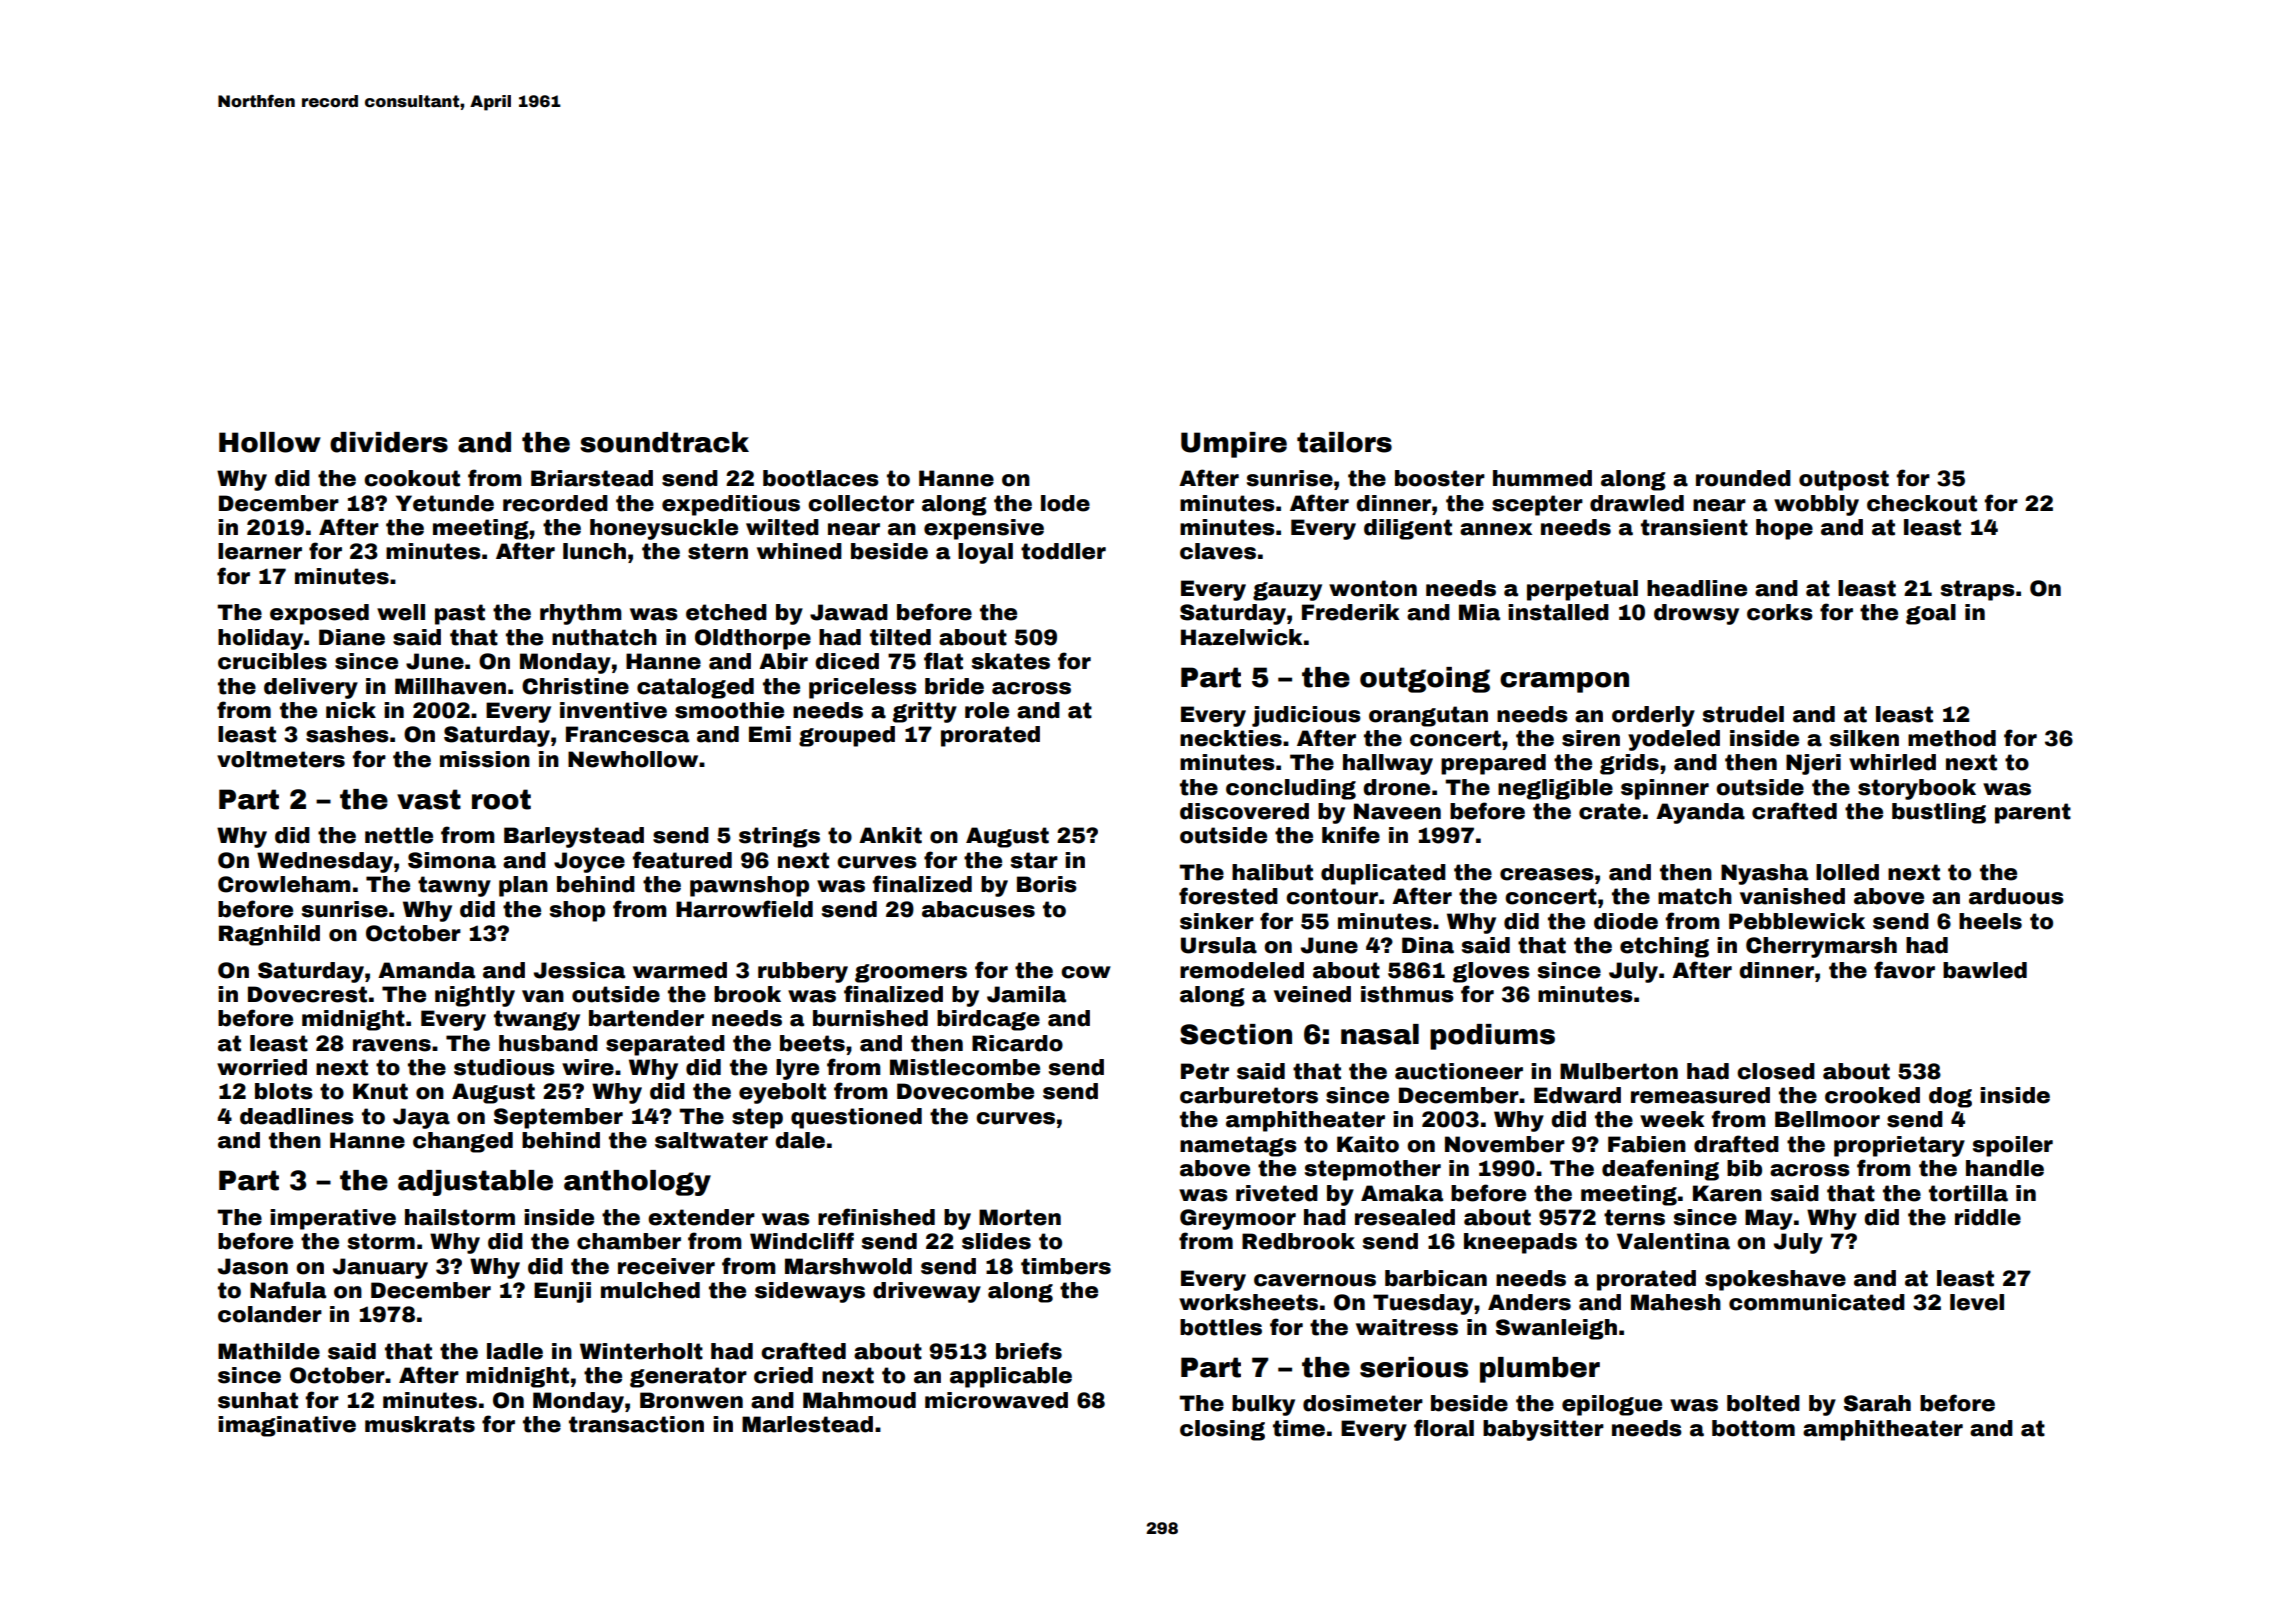 This page has width=2292, height=1620. Describe the element at coordinates (351, 710) in the page. I see `nick` at that location.
